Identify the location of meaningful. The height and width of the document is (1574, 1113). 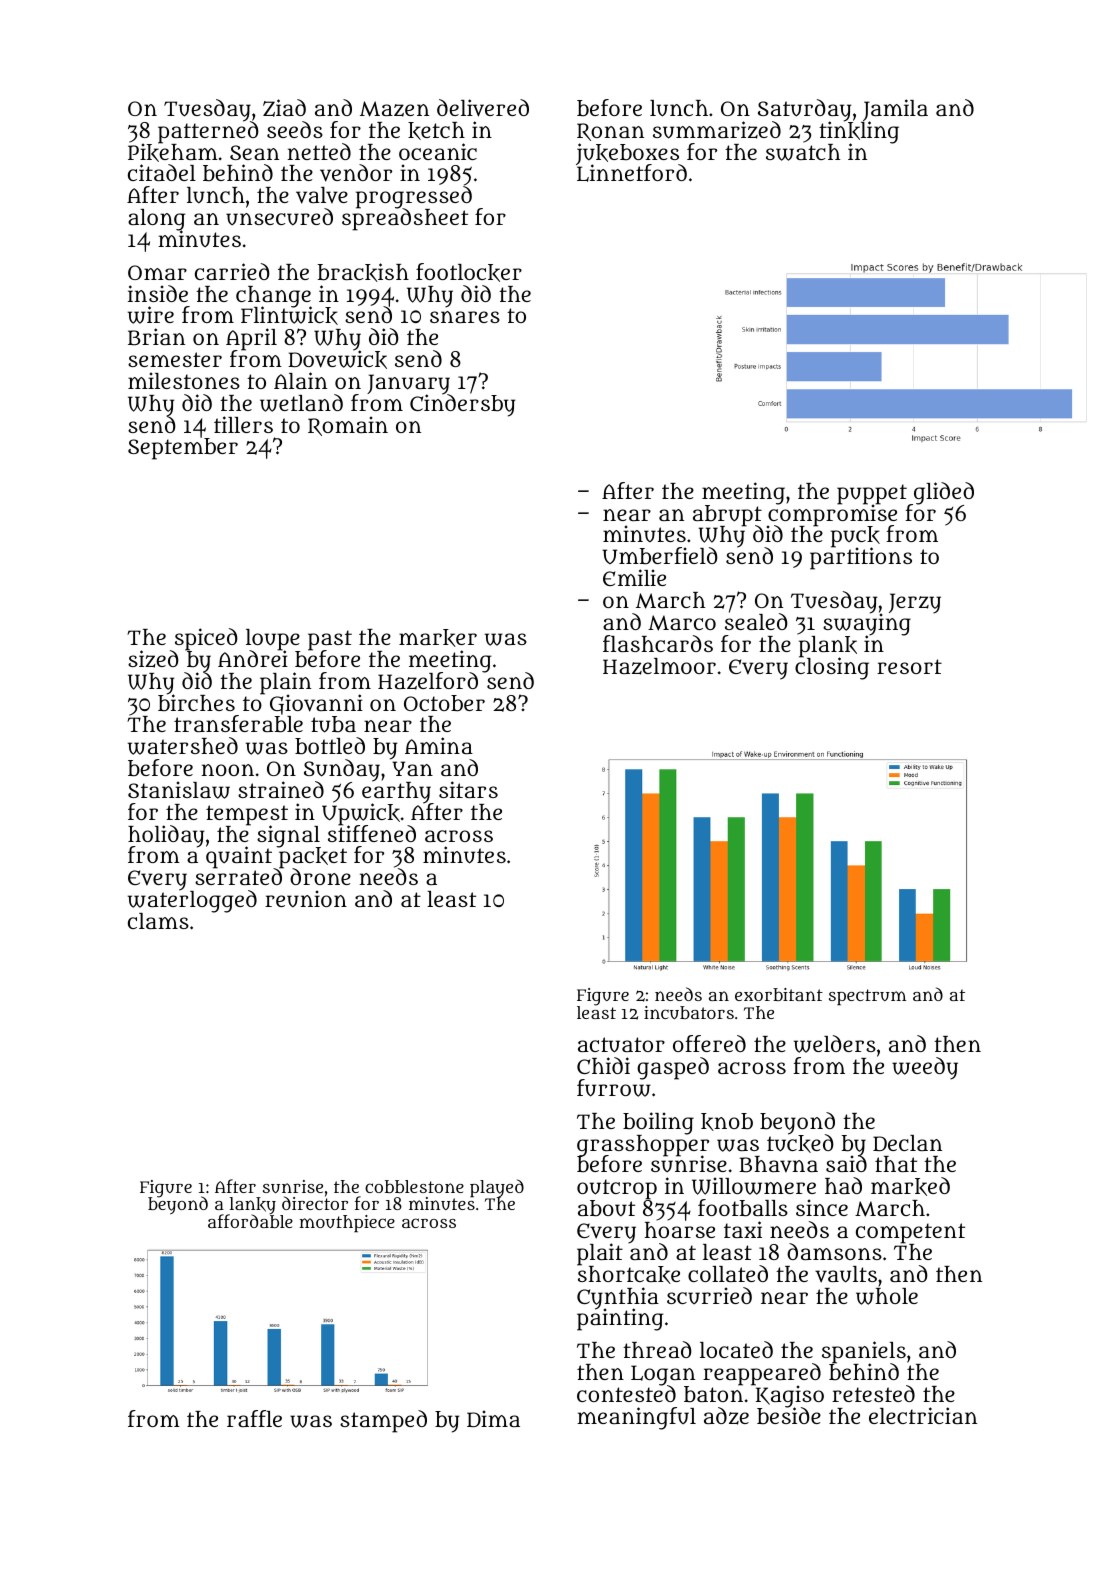
(636, 1418).
